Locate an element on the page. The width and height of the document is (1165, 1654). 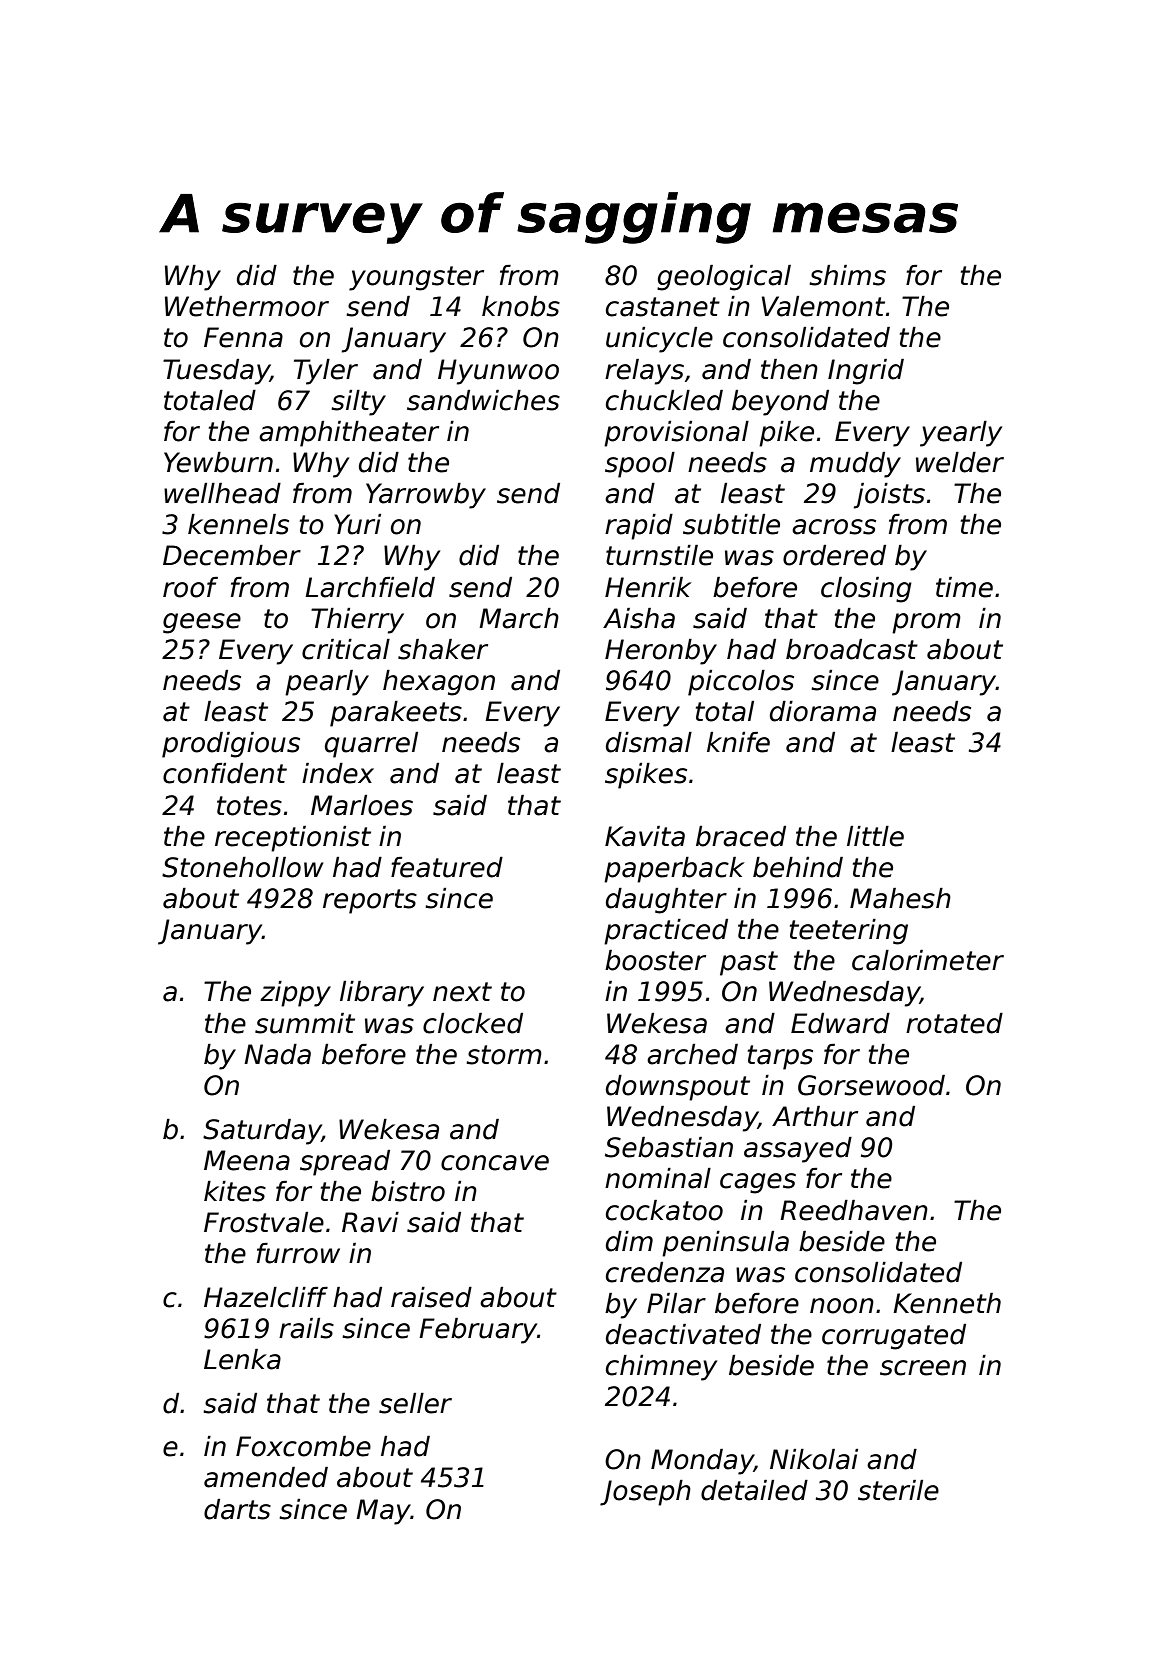
Heronby is located at coordinates (661, 652).
